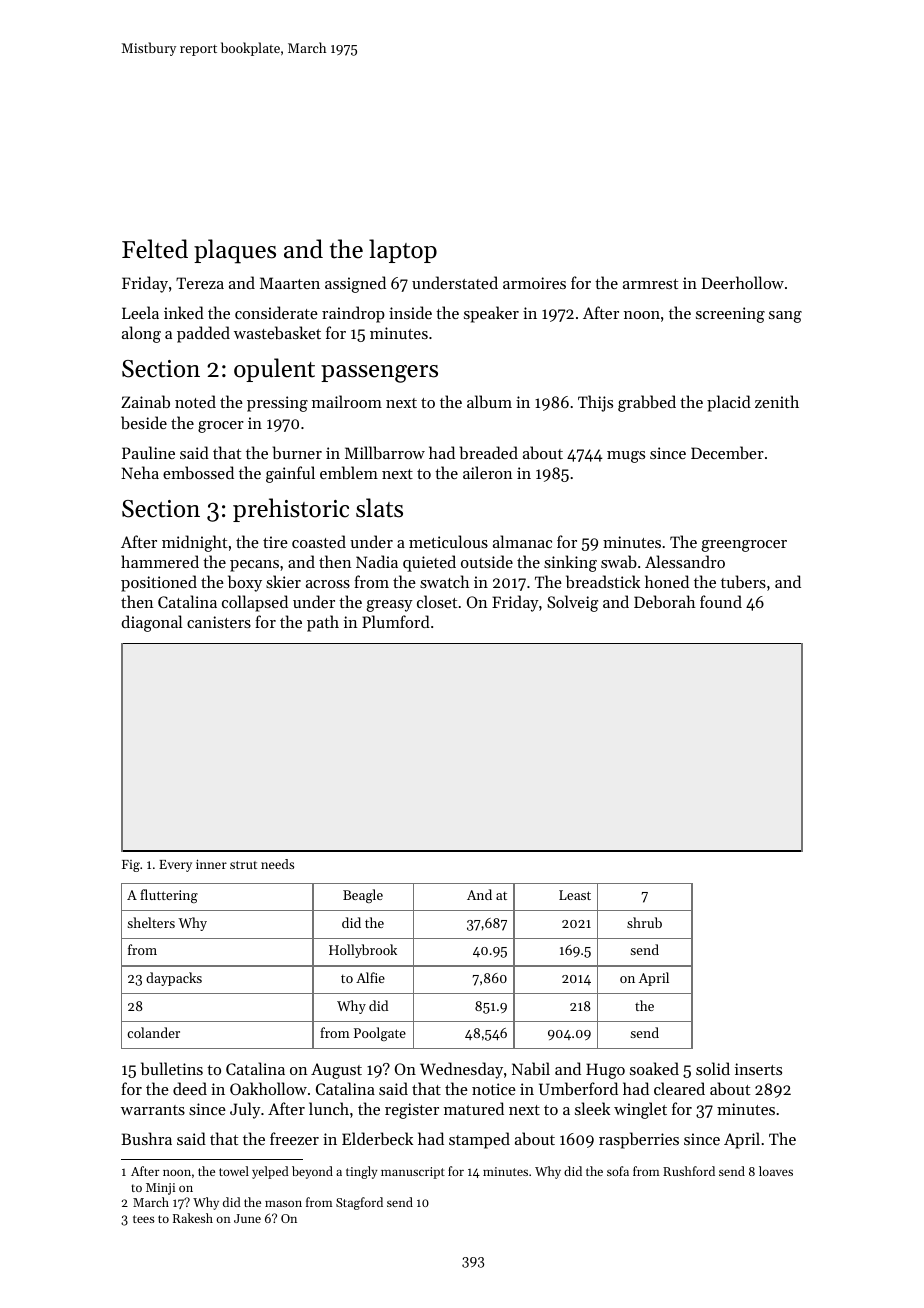 This screenshot has width=924, height=1308. What do you see at coordinates (235, 251) in the screenshot?
I see `plaques` at bounding box center [235, 251].
